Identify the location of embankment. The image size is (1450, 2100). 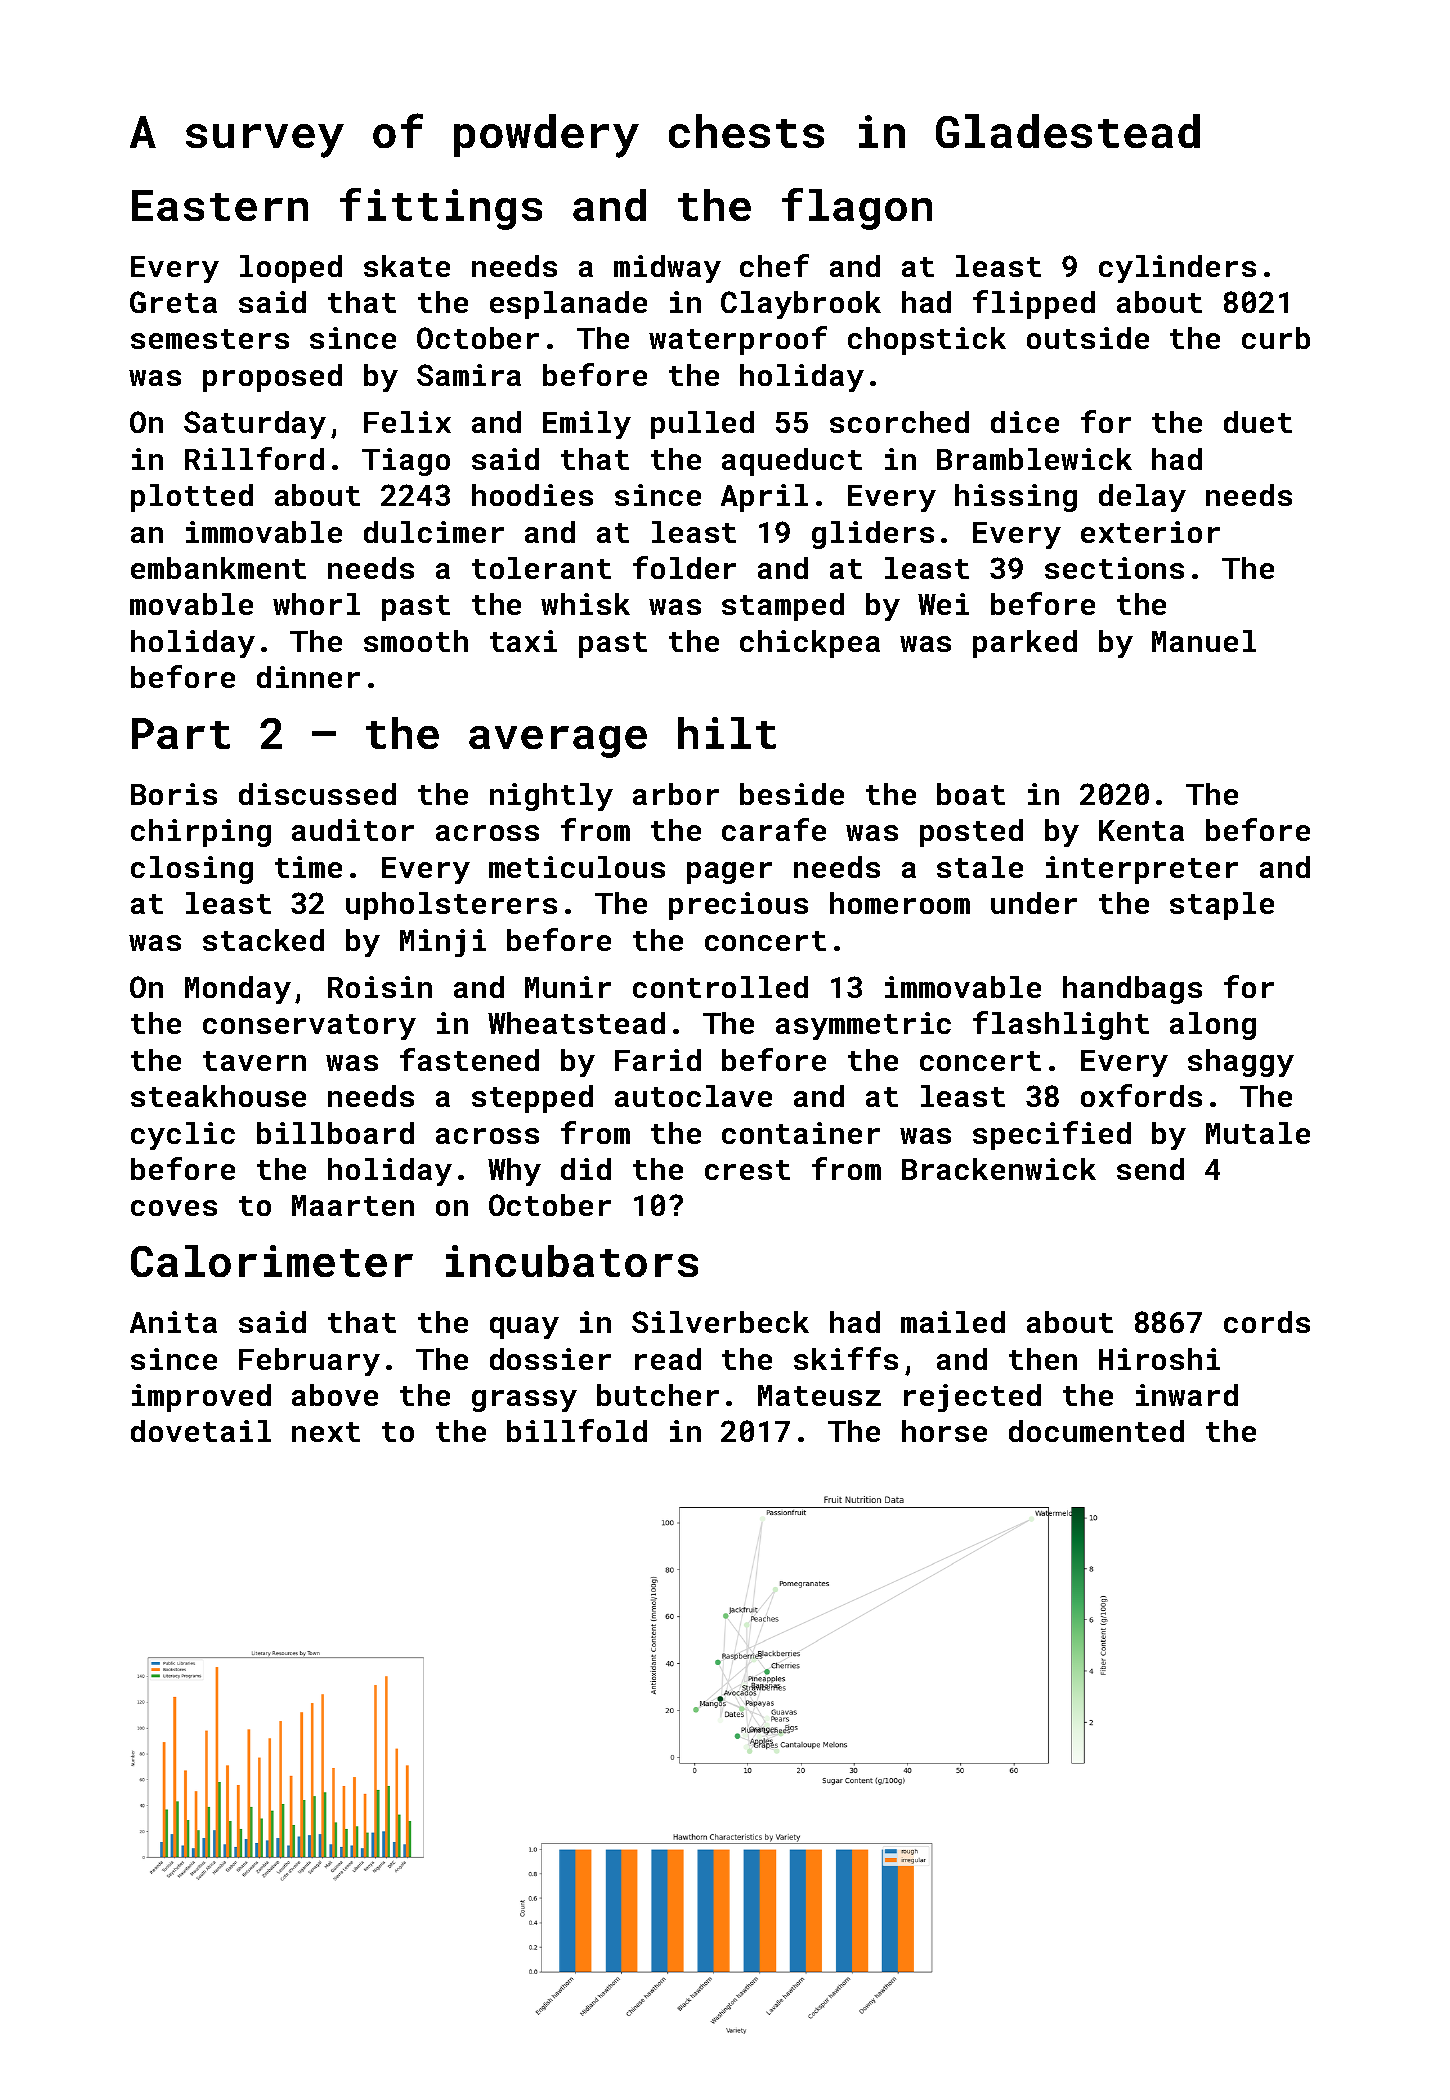
(218, 568).
